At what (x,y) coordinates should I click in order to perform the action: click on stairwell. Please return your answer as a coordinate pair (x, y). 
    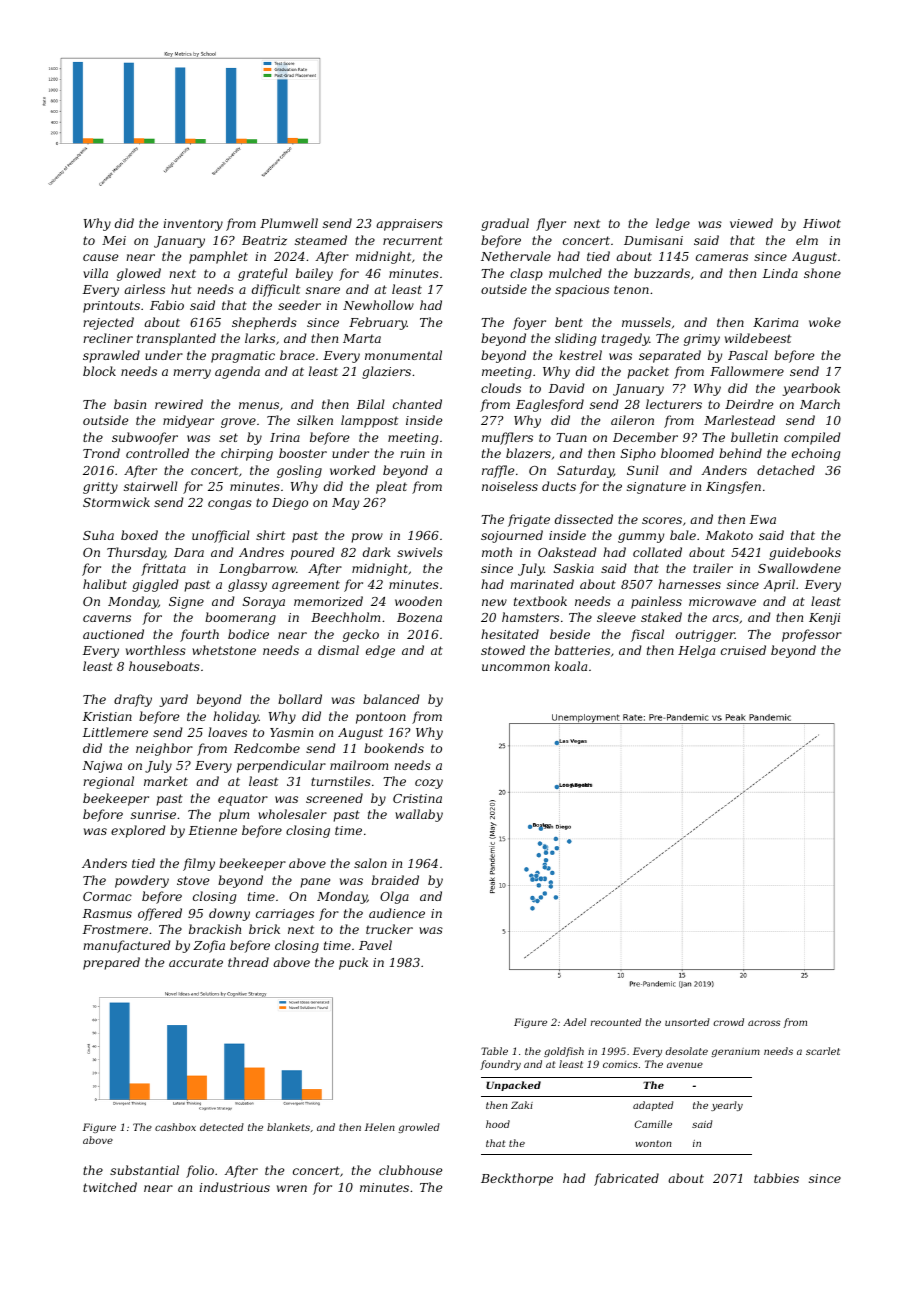
    Looking at the image, I should click on (151, 486).
